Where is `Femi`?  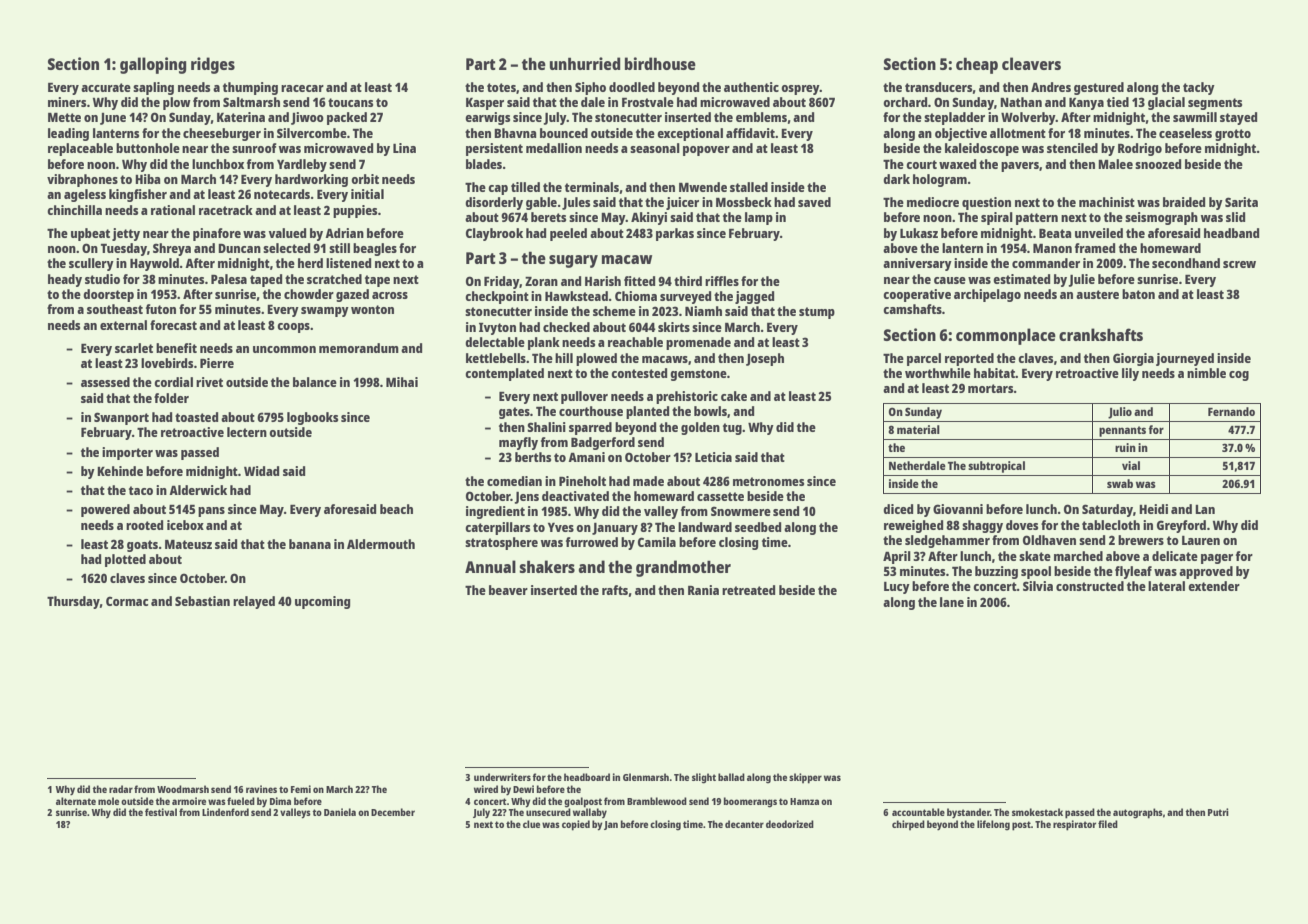 Femi is located at coordinates (301, 789).
